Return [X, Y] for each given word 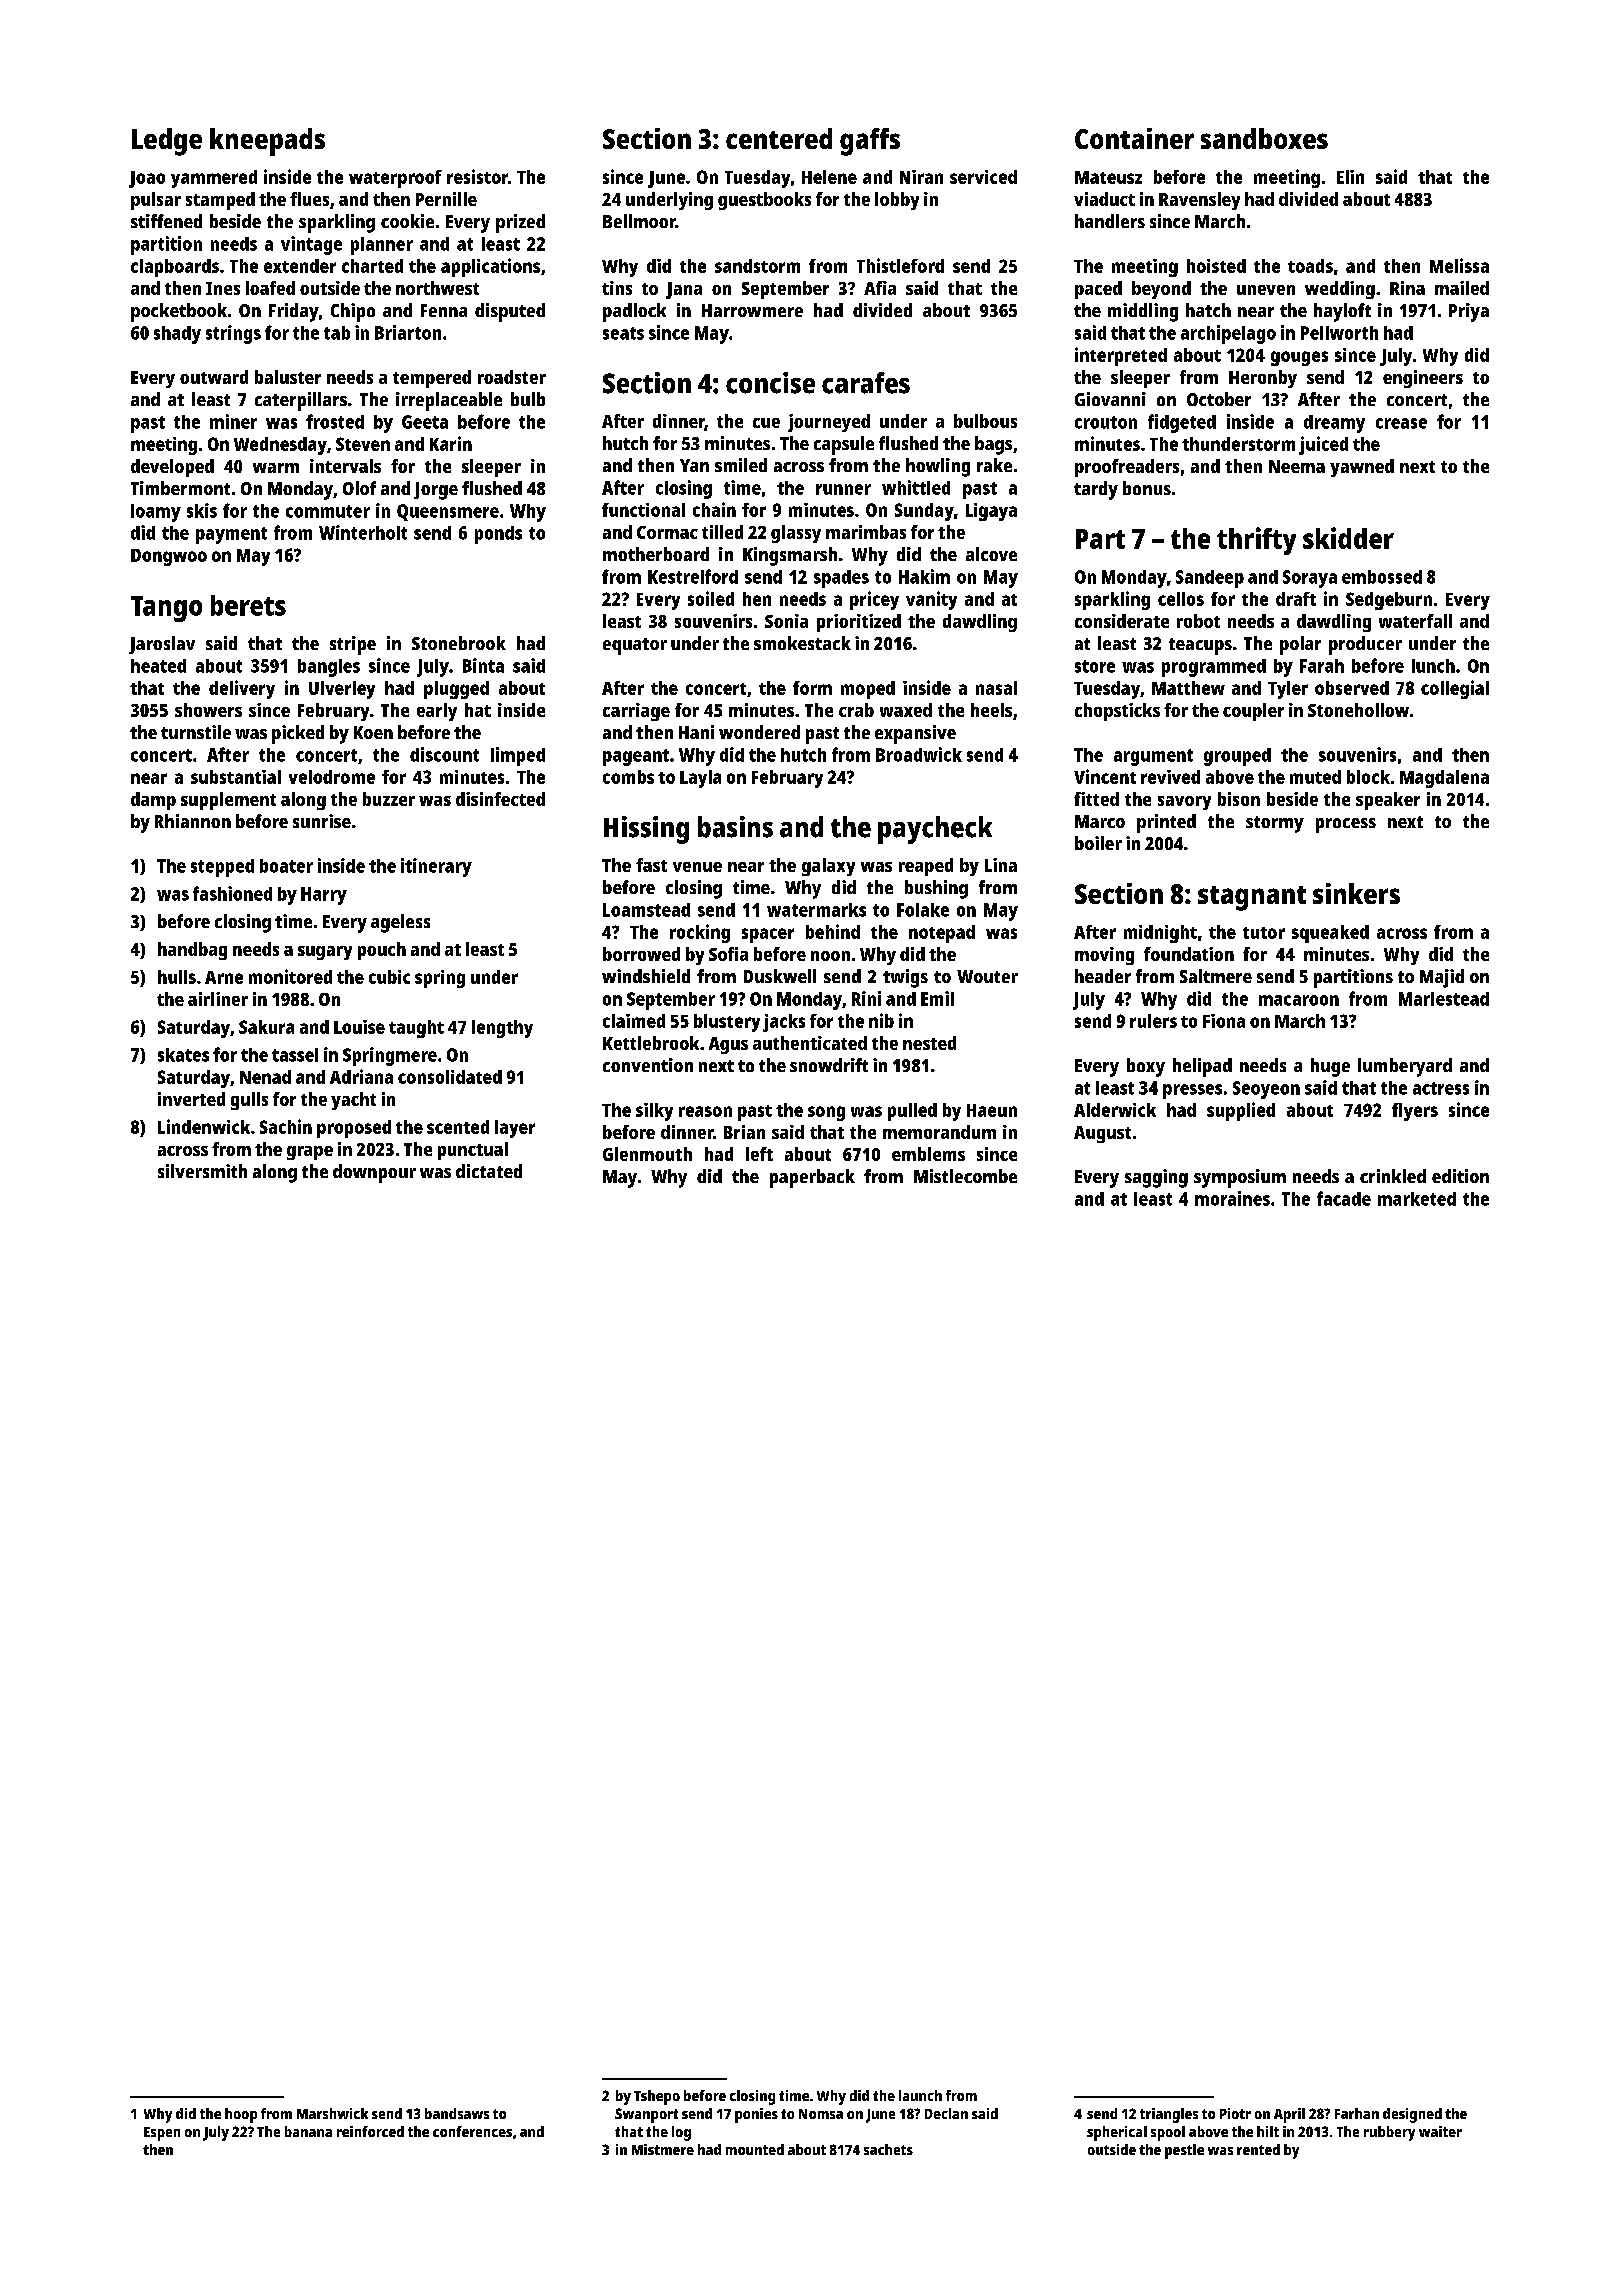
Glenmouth [647, 1154]
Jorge [436, 491]
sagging [1156, 1178]
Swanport [646, 2115]
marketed [1417, 1199]
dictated [489, 1171]
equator [635, 646]
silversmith [202, 1171]
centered [779, 138]
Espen [162, 2134]
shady [177, 335]
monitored [290, 976]
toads [1310, 266]
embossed [1382, 577]
